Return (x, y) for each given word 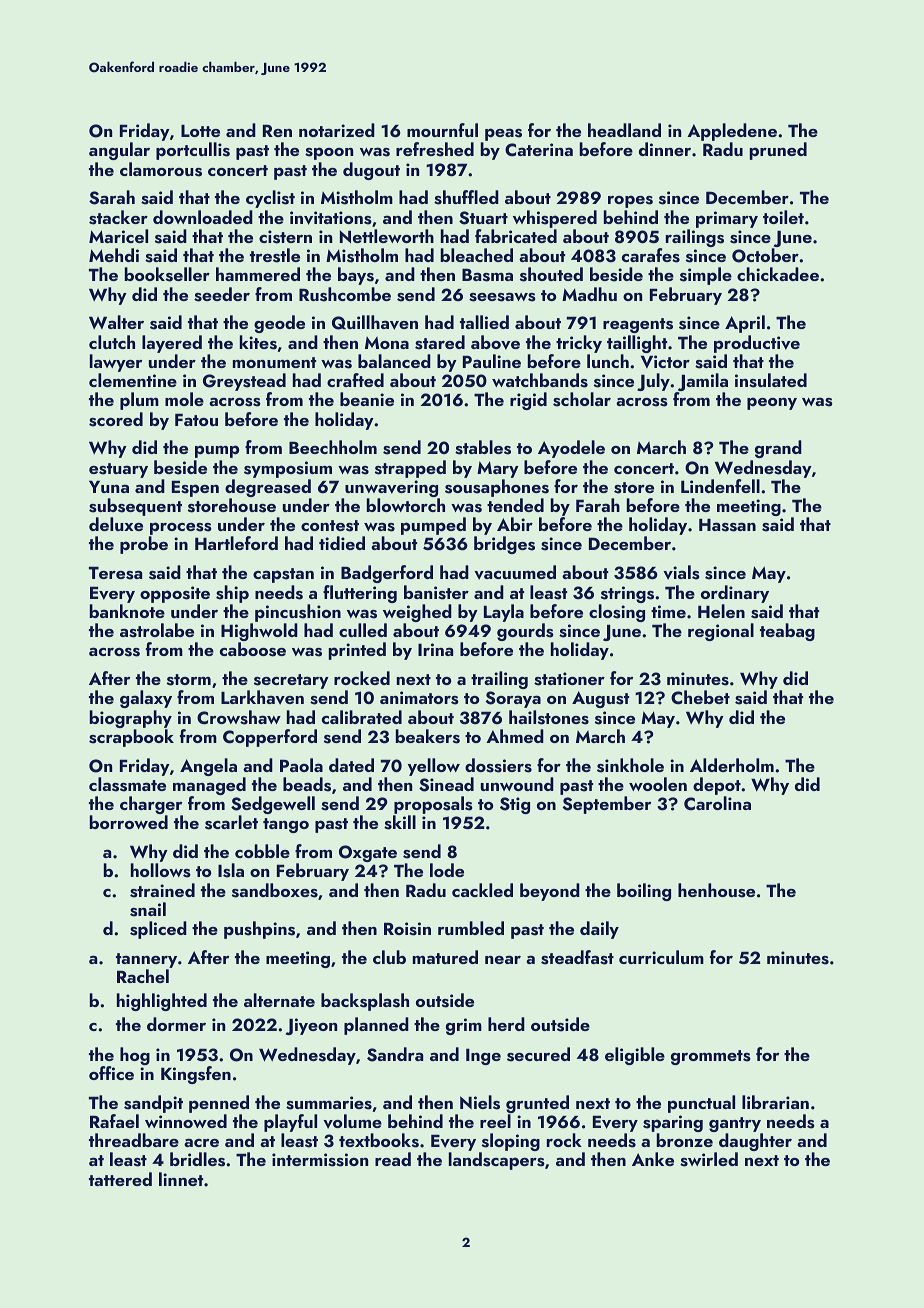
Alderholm (732, 765)
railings (695, 238)
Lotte (200, 131)
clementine (133, 380)
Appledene (732, 132)
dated (351, 765)
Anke (653, 1159)
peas (503, 134)
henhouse (716, 890)
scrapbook (131, 738)
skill (400, 822)
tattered (120, 1179)
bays (356, 276)
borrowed (129, 822)
